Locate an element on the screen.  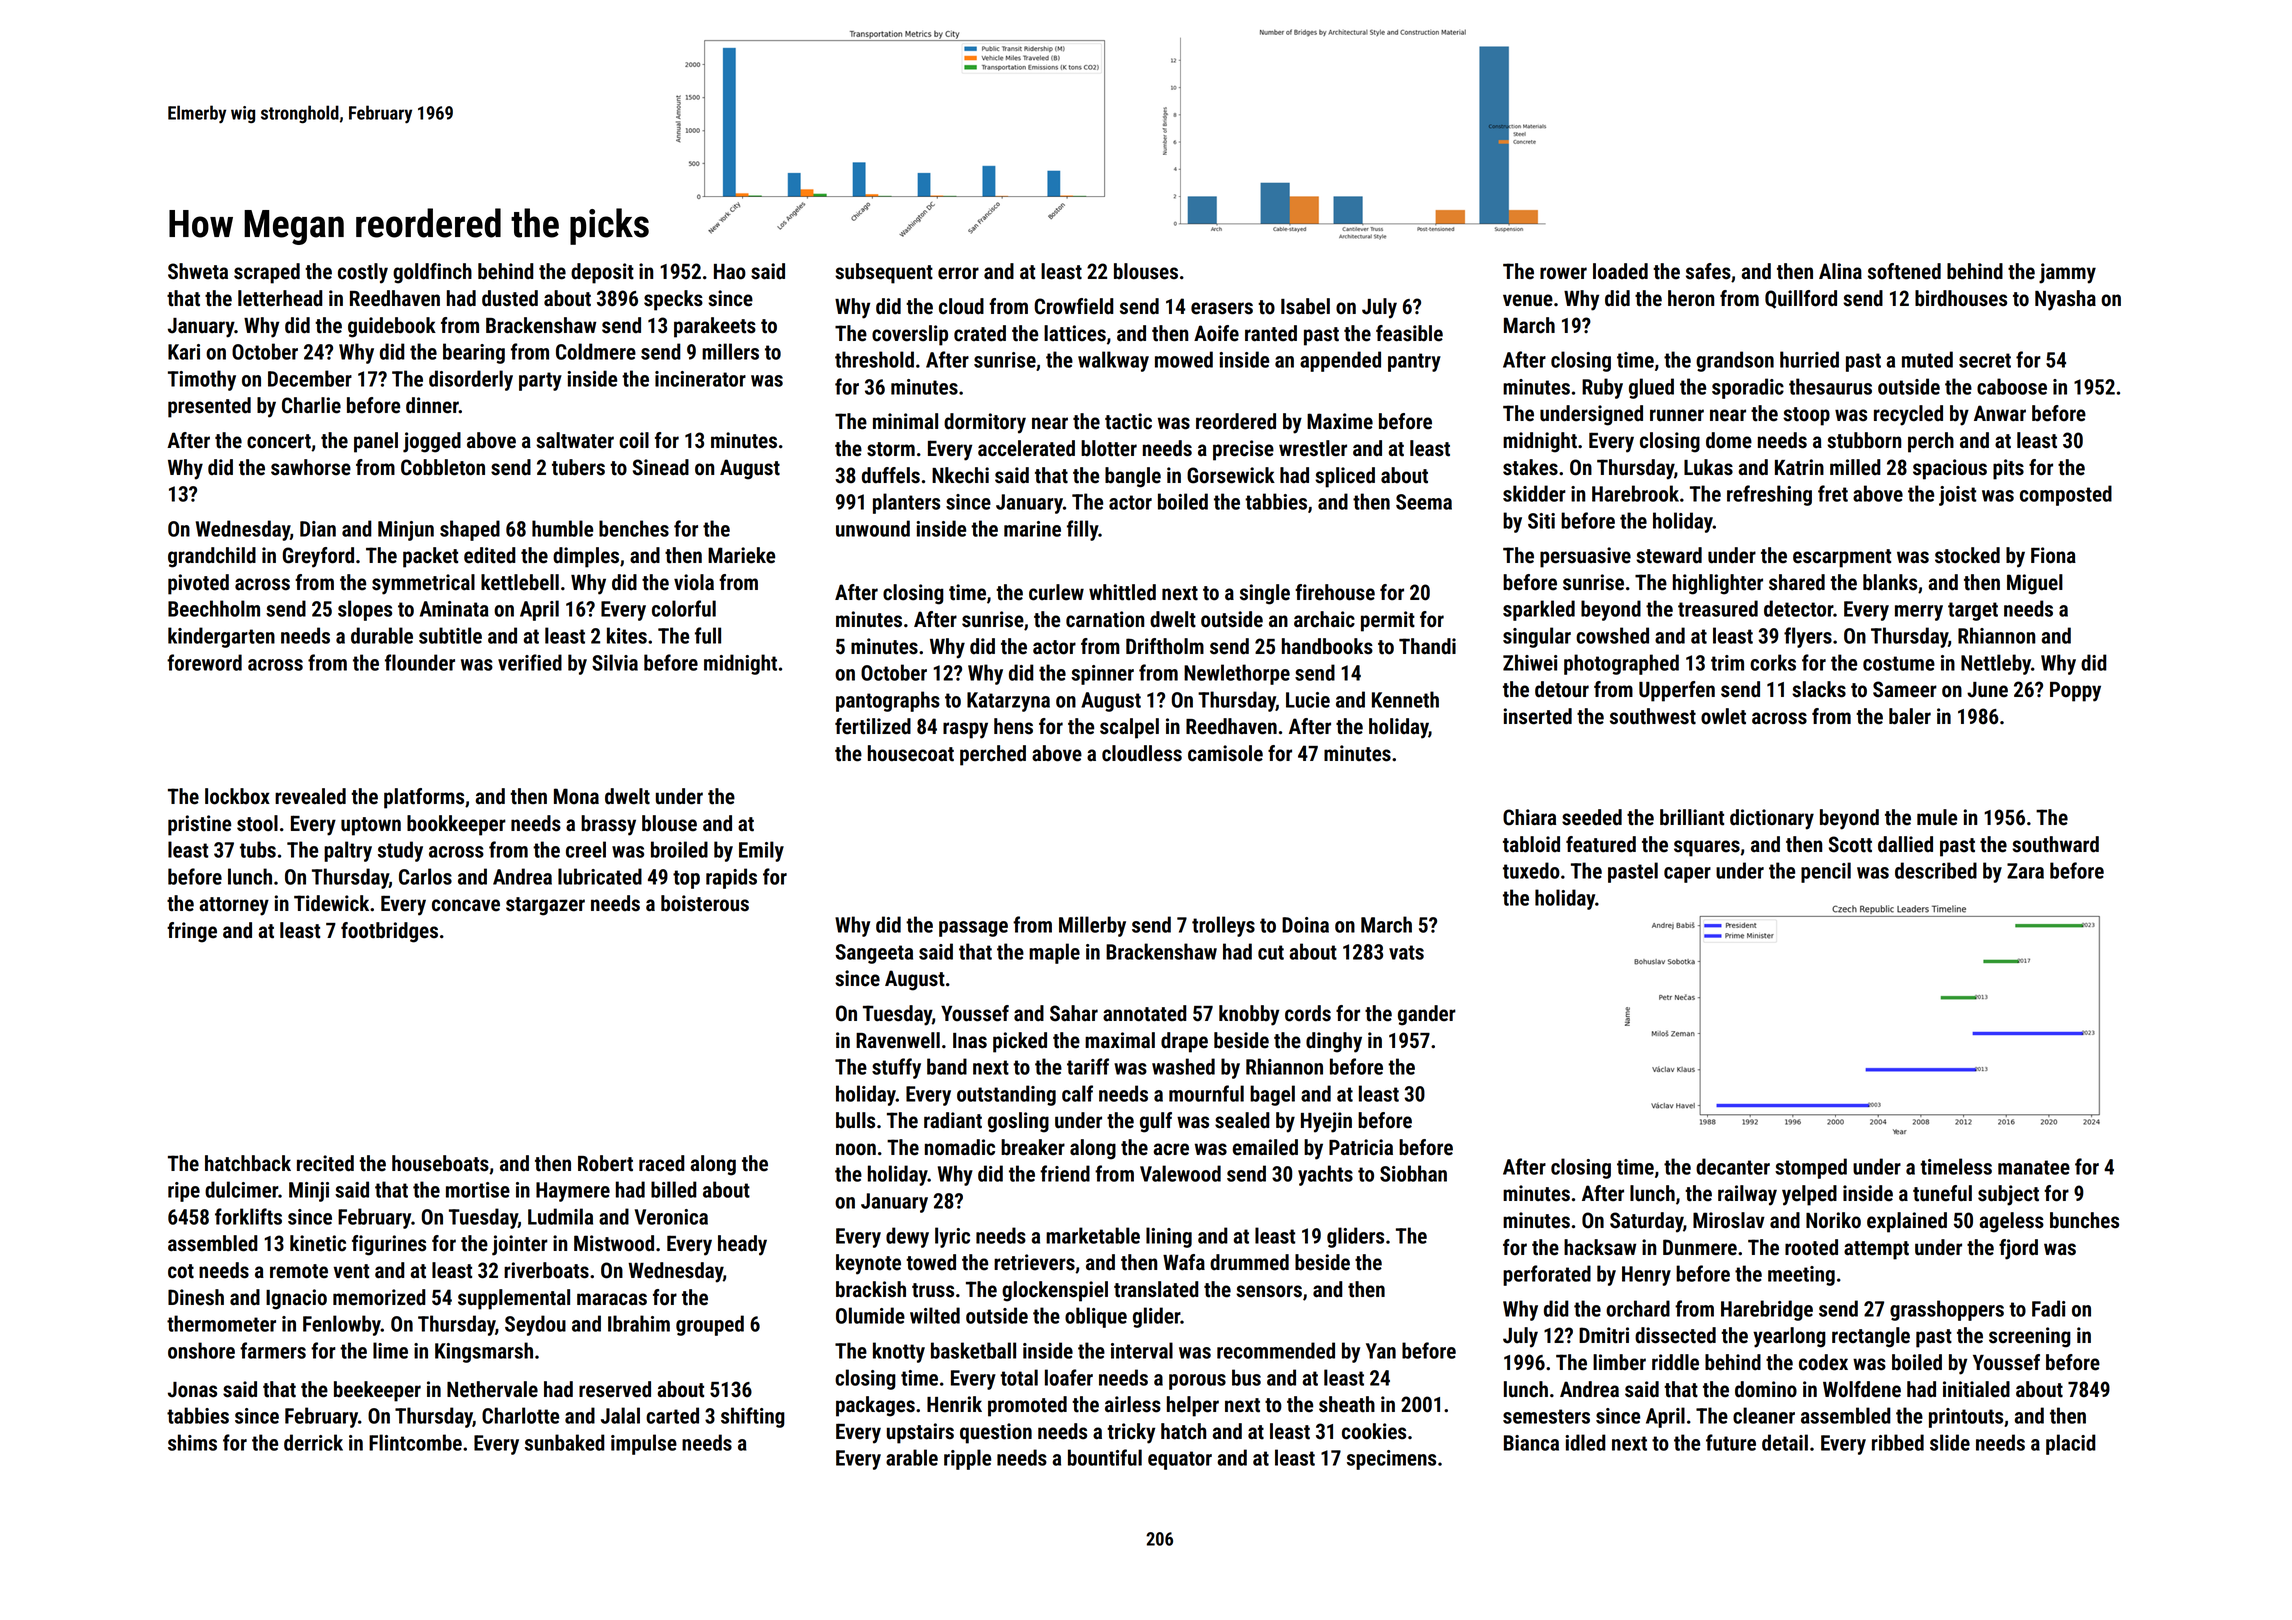
camisole is located at coordinates (1225, 753).
